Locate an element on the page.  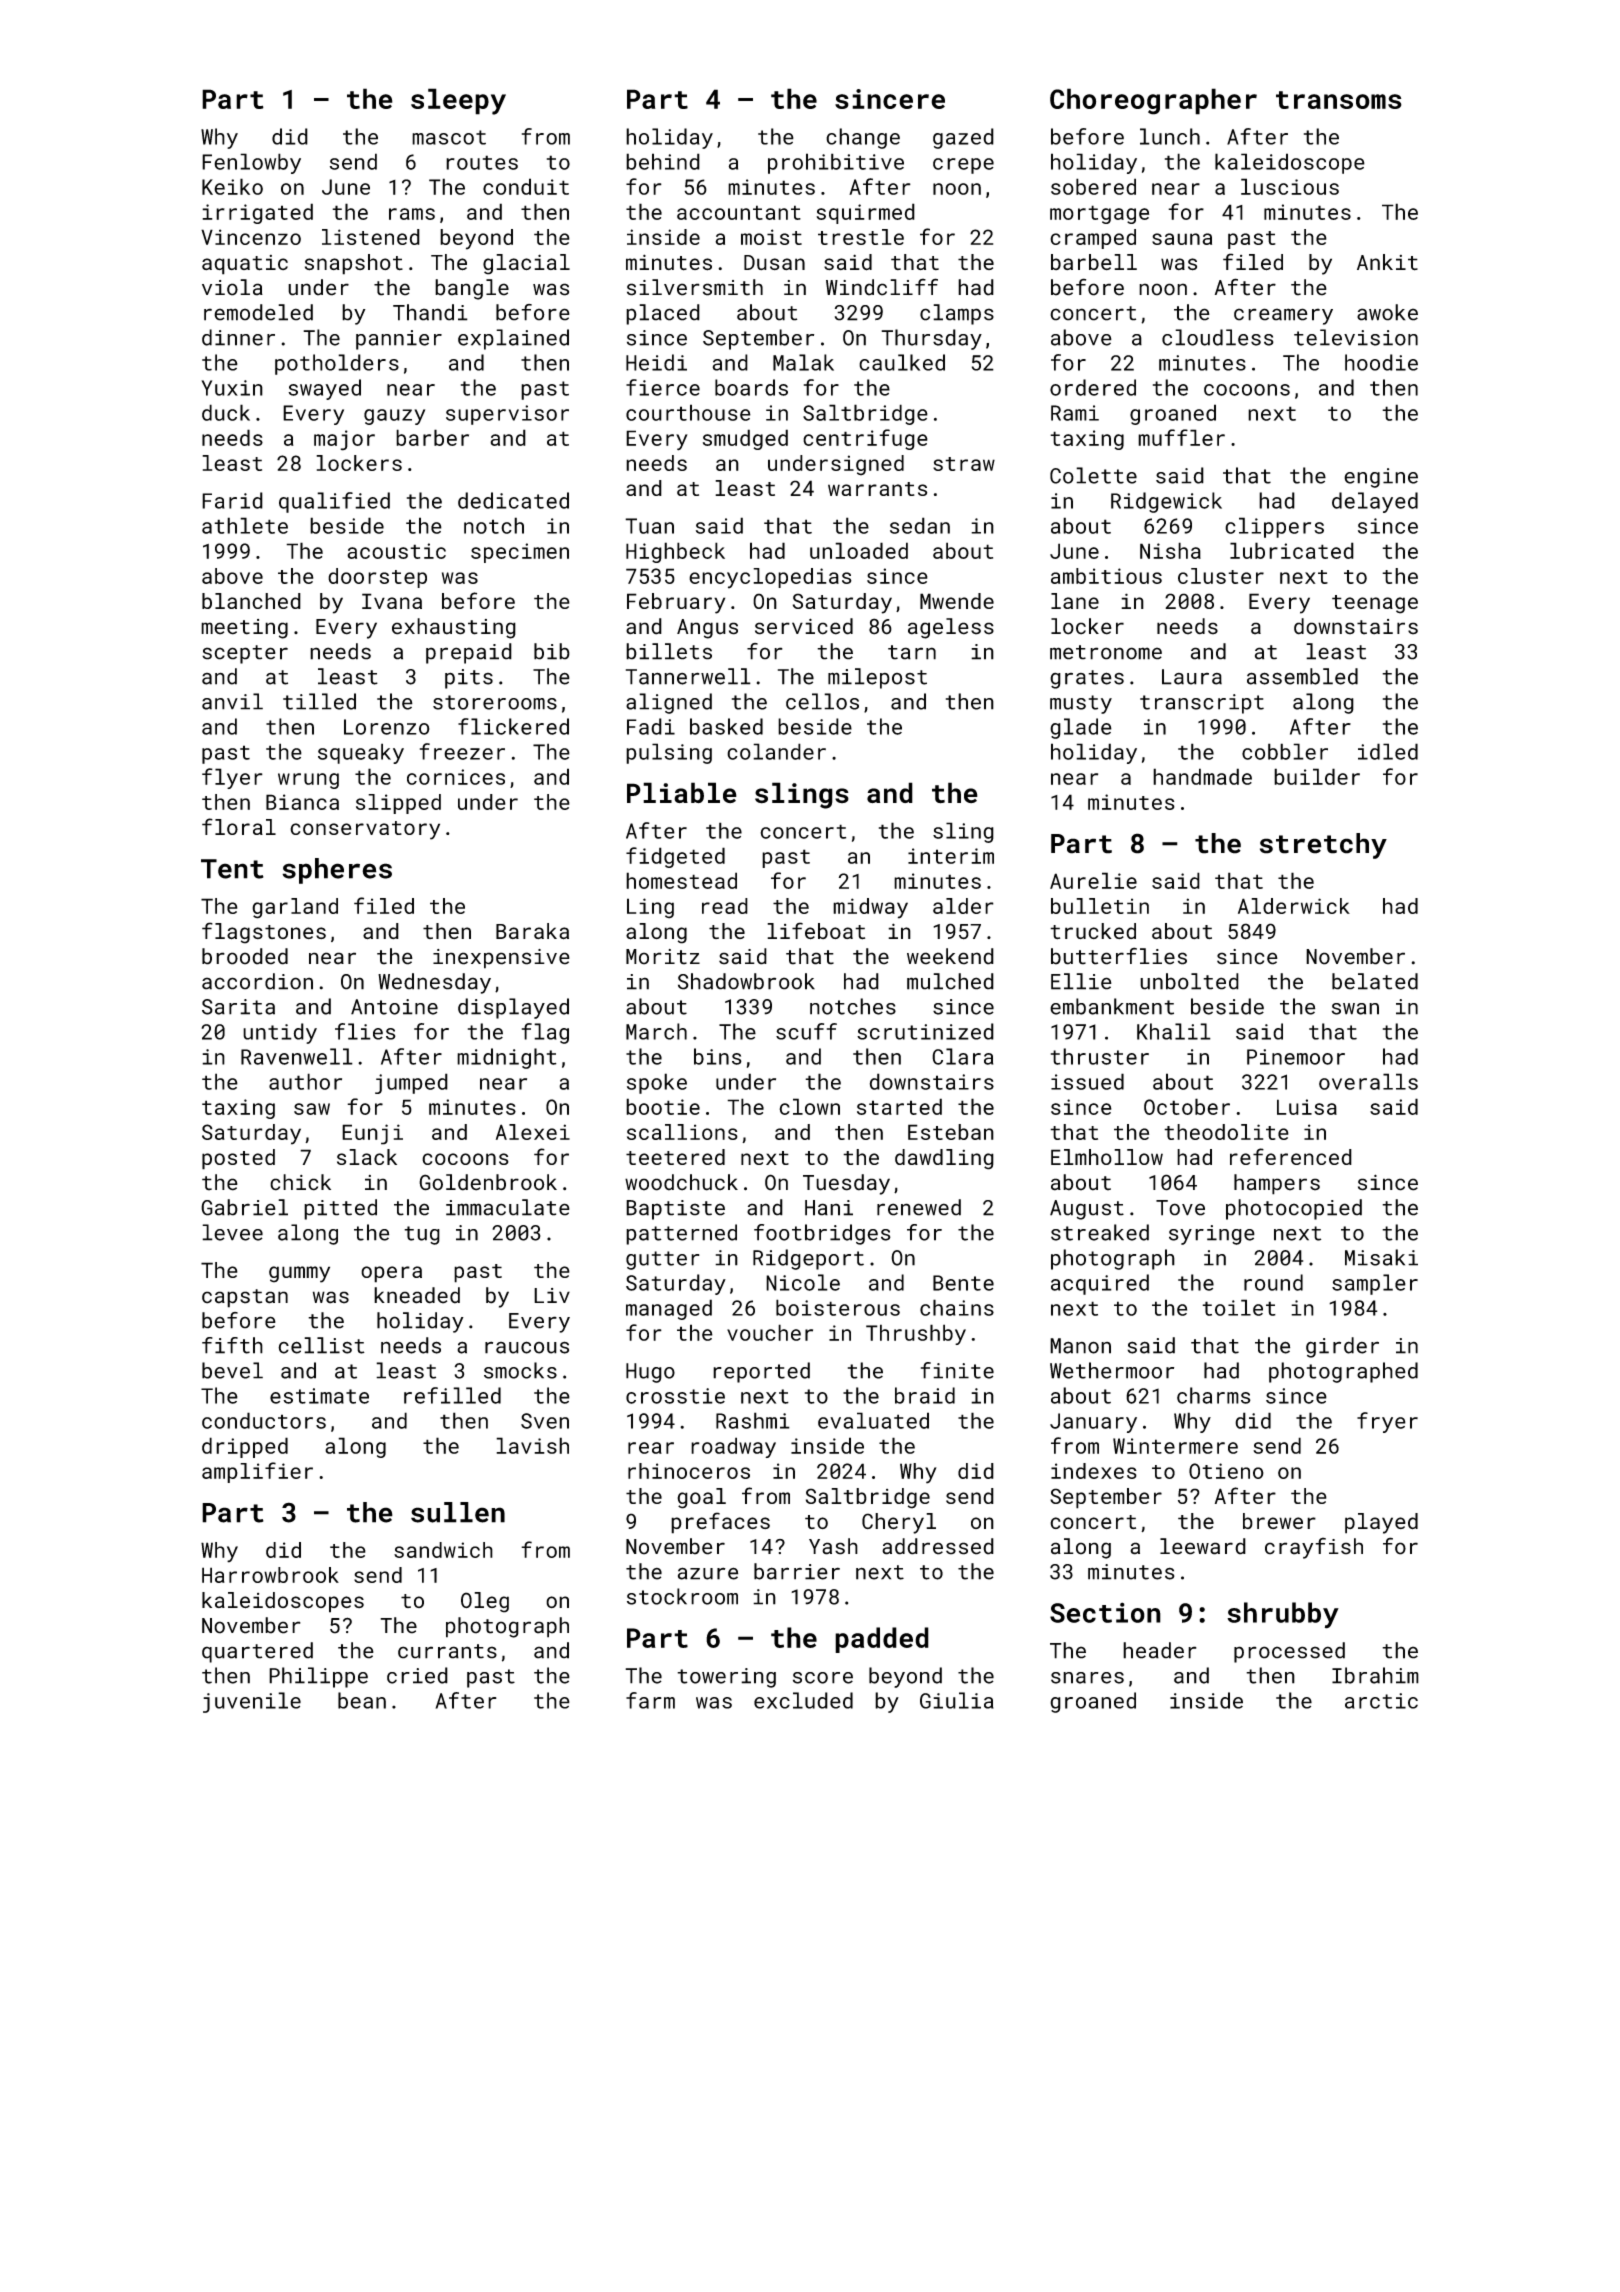
engine is located at coordinates (1381, 478).
